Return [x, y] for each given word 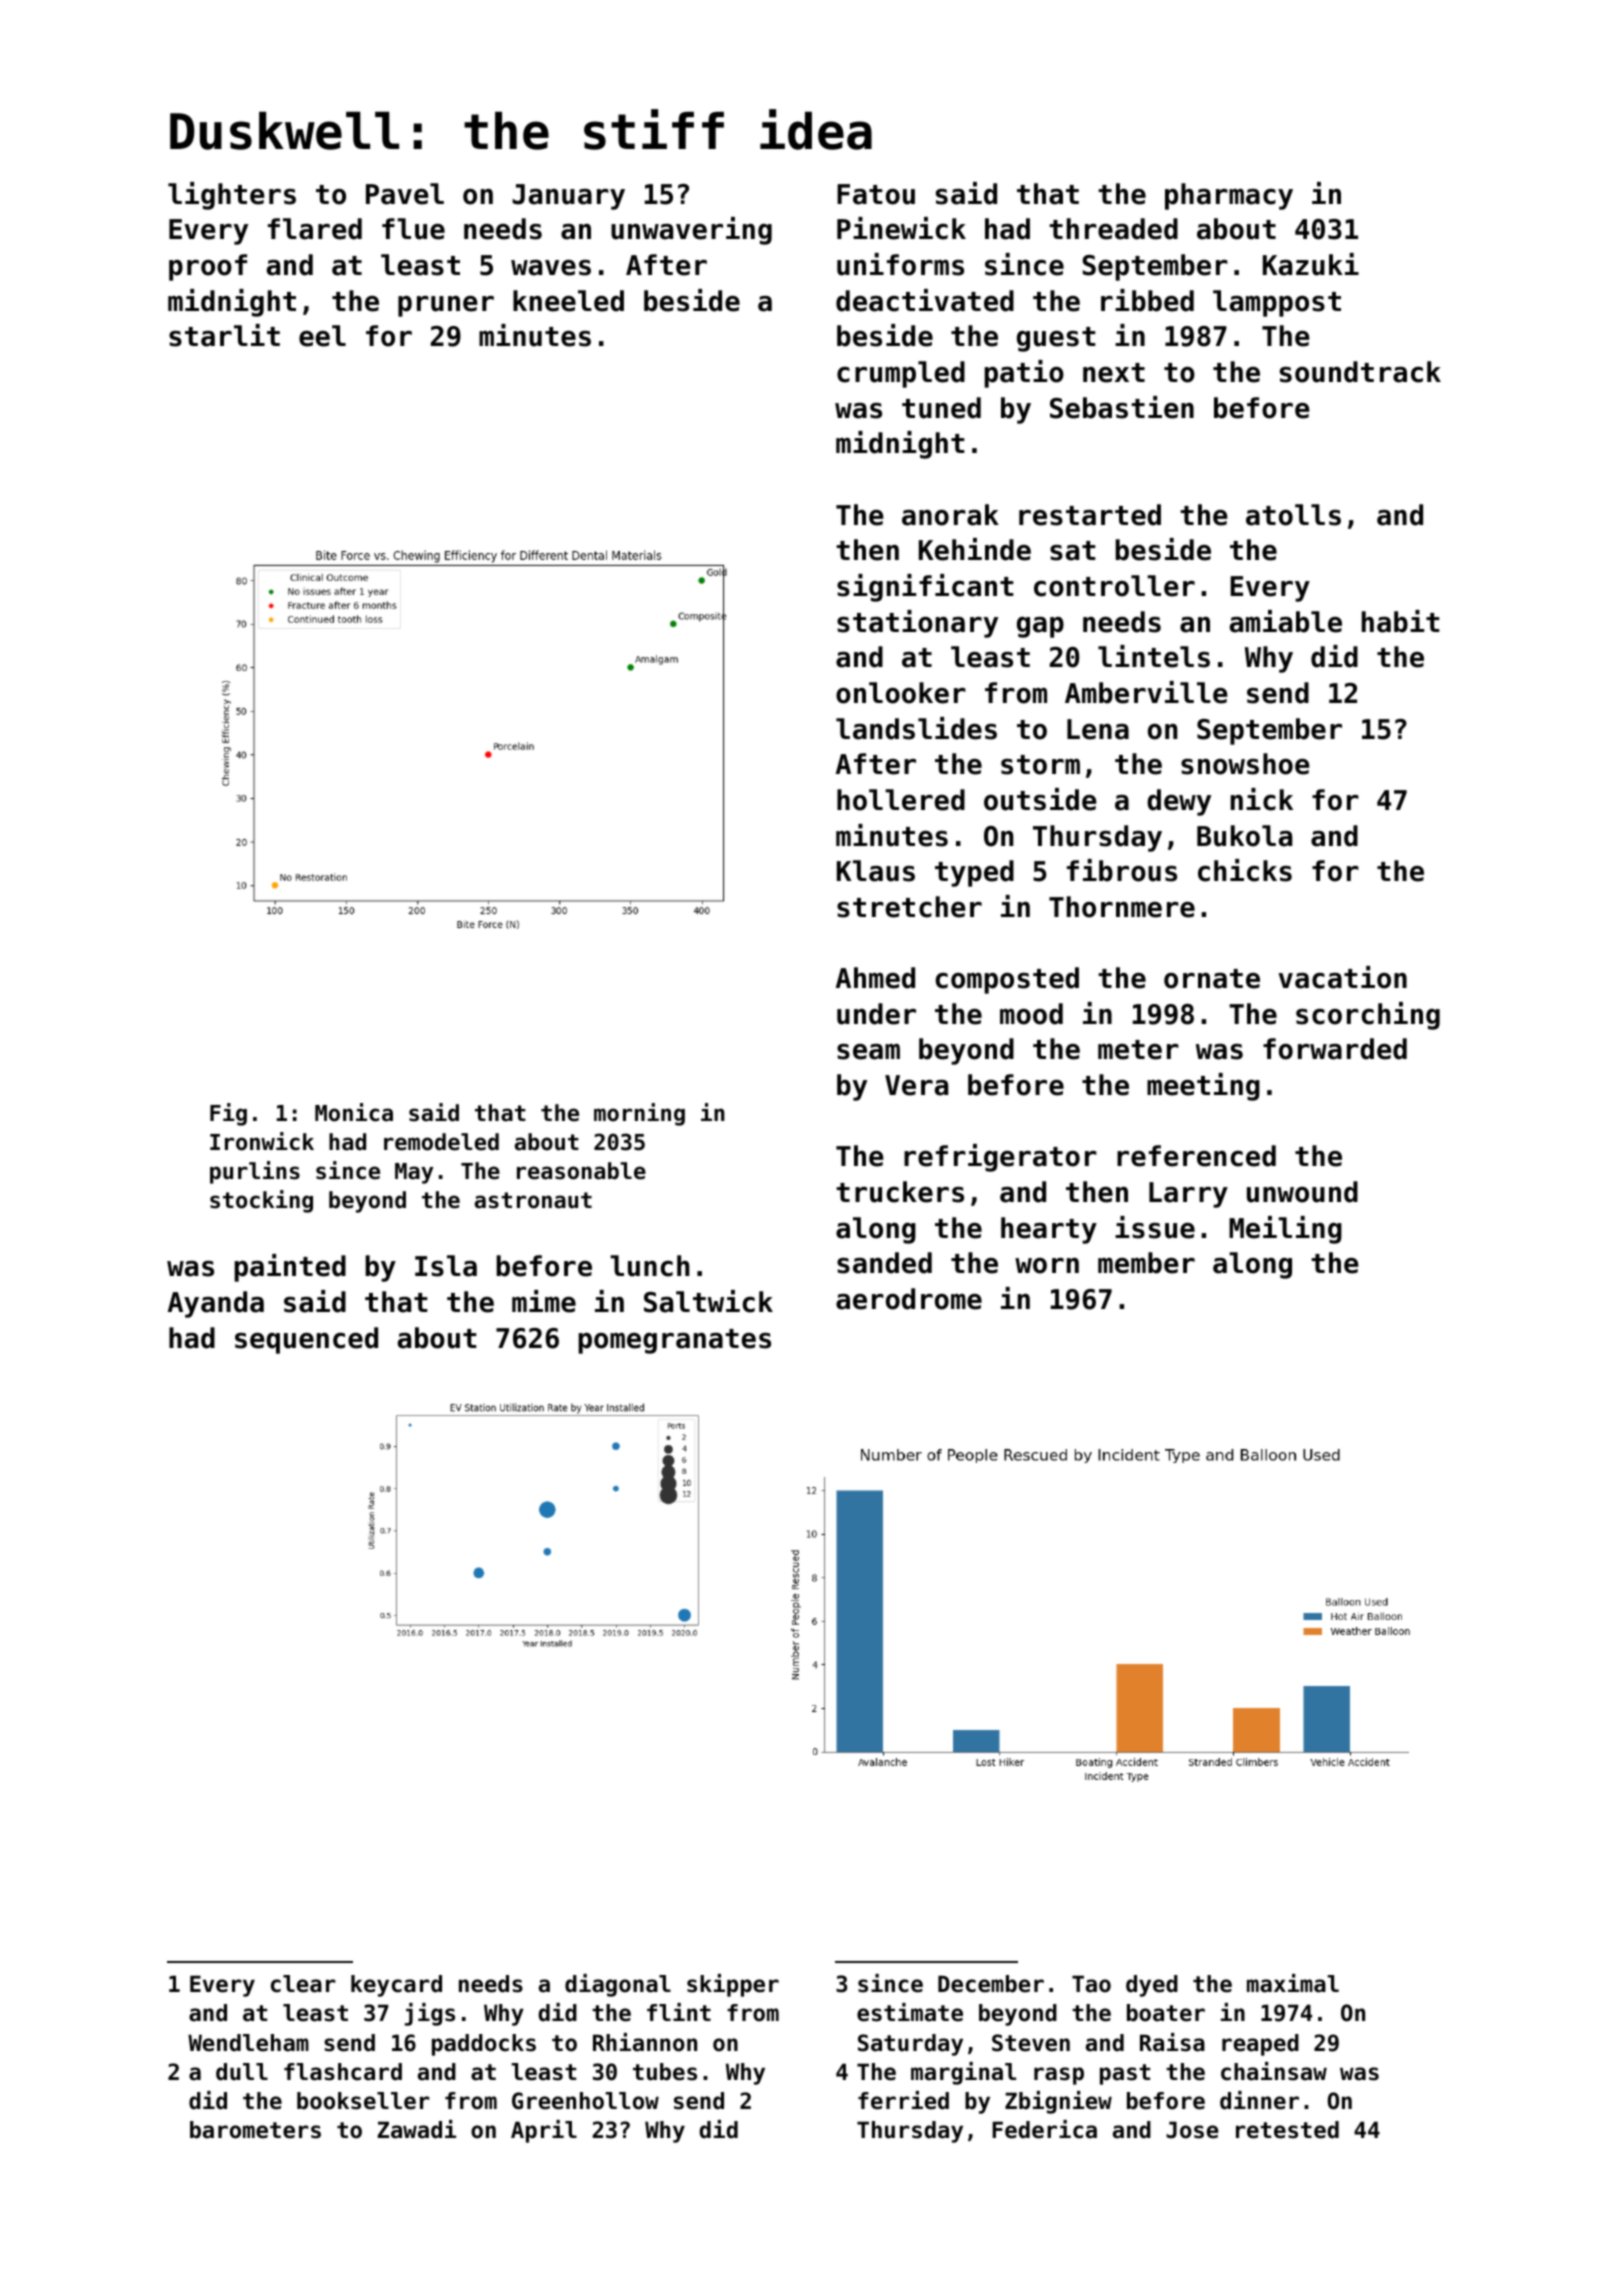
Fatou [876, 194]
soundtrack [1360, 372]
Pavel [405, 194]
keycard [396, 1986]
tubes [665, 2072]
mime [544, 1301]
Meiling [1285, 1230]
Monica [354, 1112]
